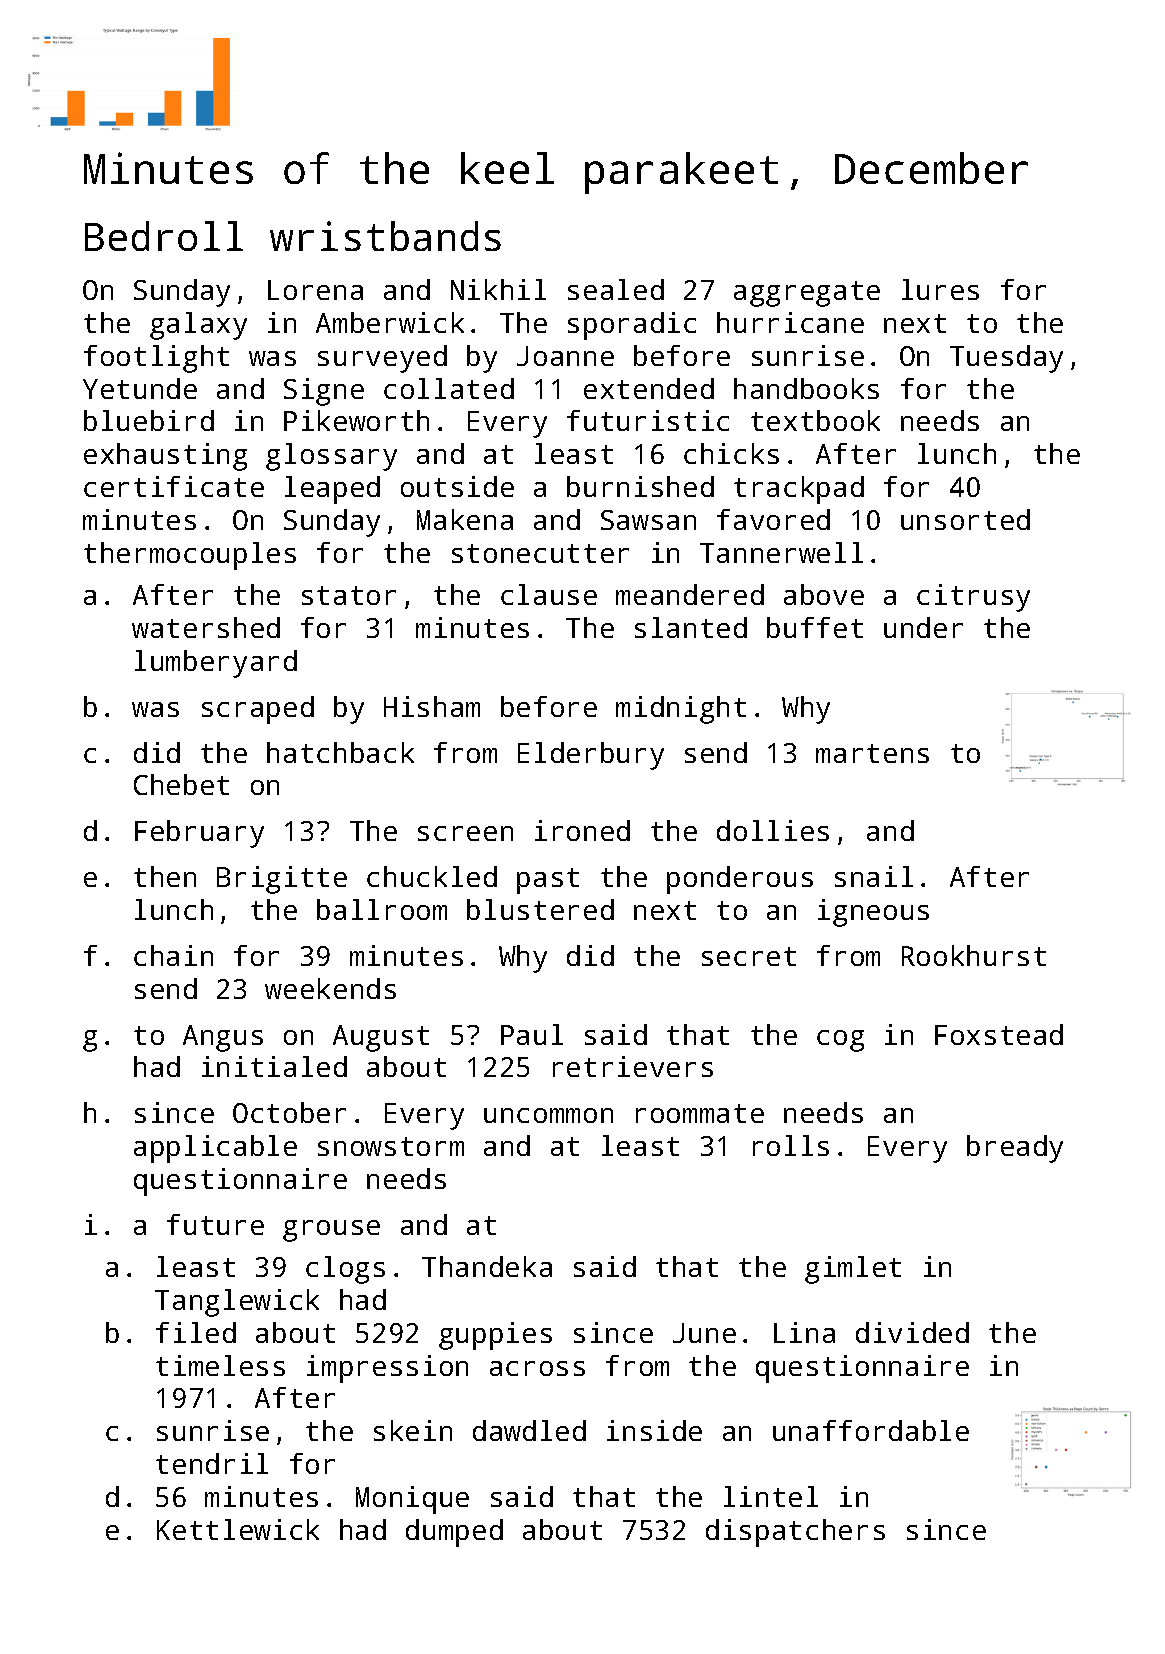 Image resolution: width=1165 pixels, height=1654 pixels. What do you see at coordinates (196, 1332) in the screenshot?
I see `filed` at bounding box center [196, 1332].
